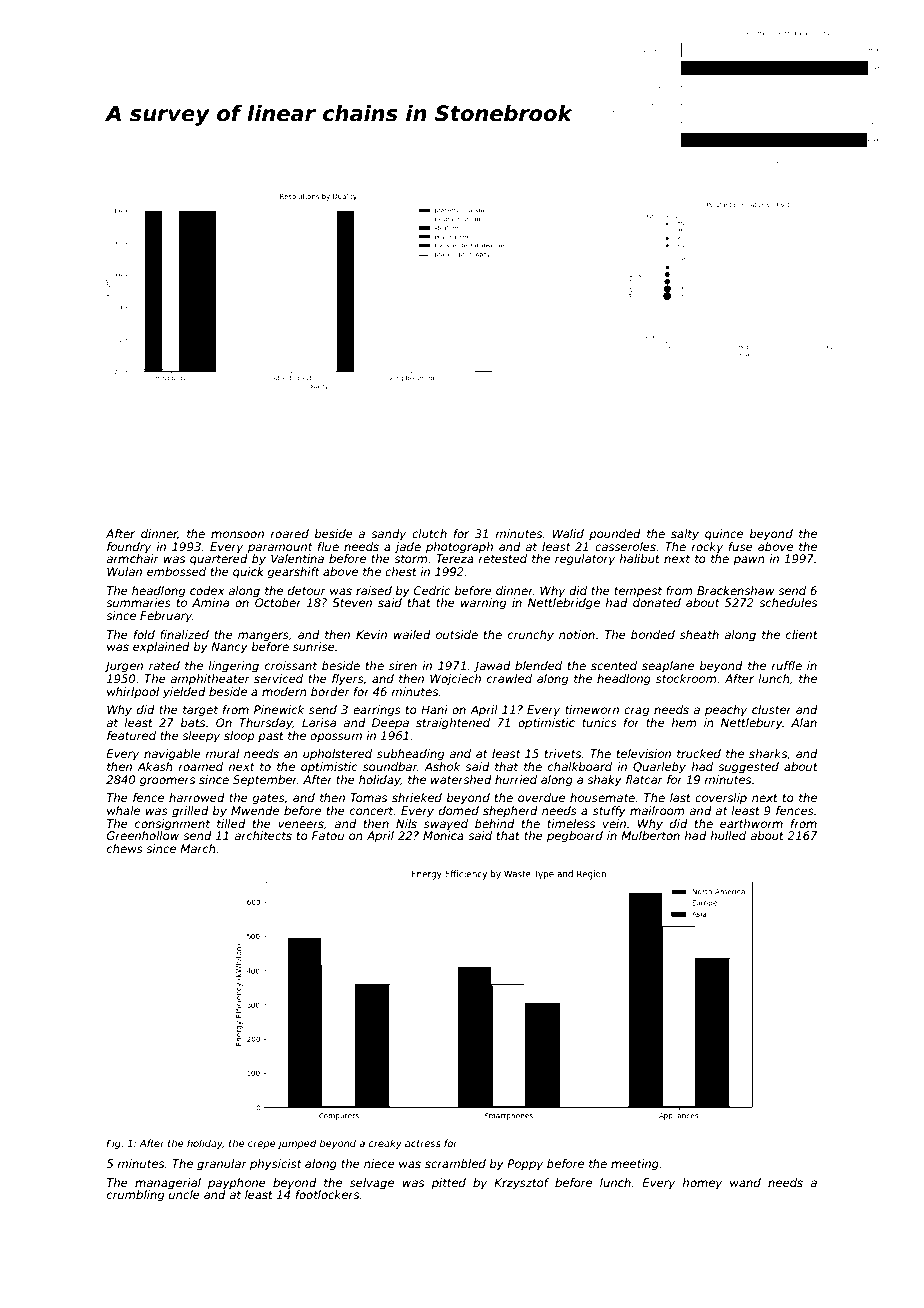 Image resolution: width=924 pixels, height=1308 pixels. I want to click on upholstered, so click(337, 755).
